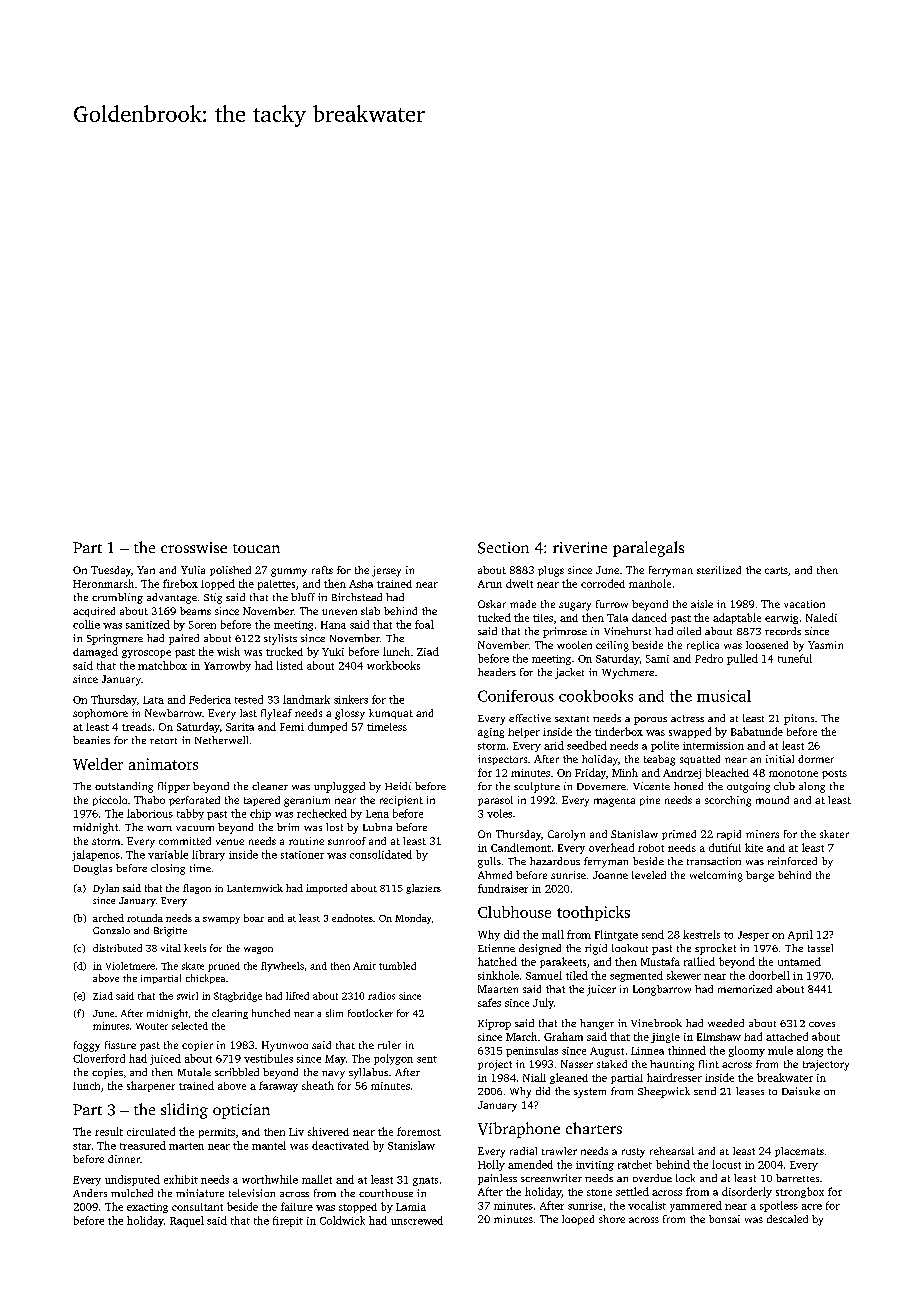 Image resolution: width=924 pixels, height=1308 pixels. Describe the element at coordinates (580, 547) in the screenshot. I see `riverine` at that location.
